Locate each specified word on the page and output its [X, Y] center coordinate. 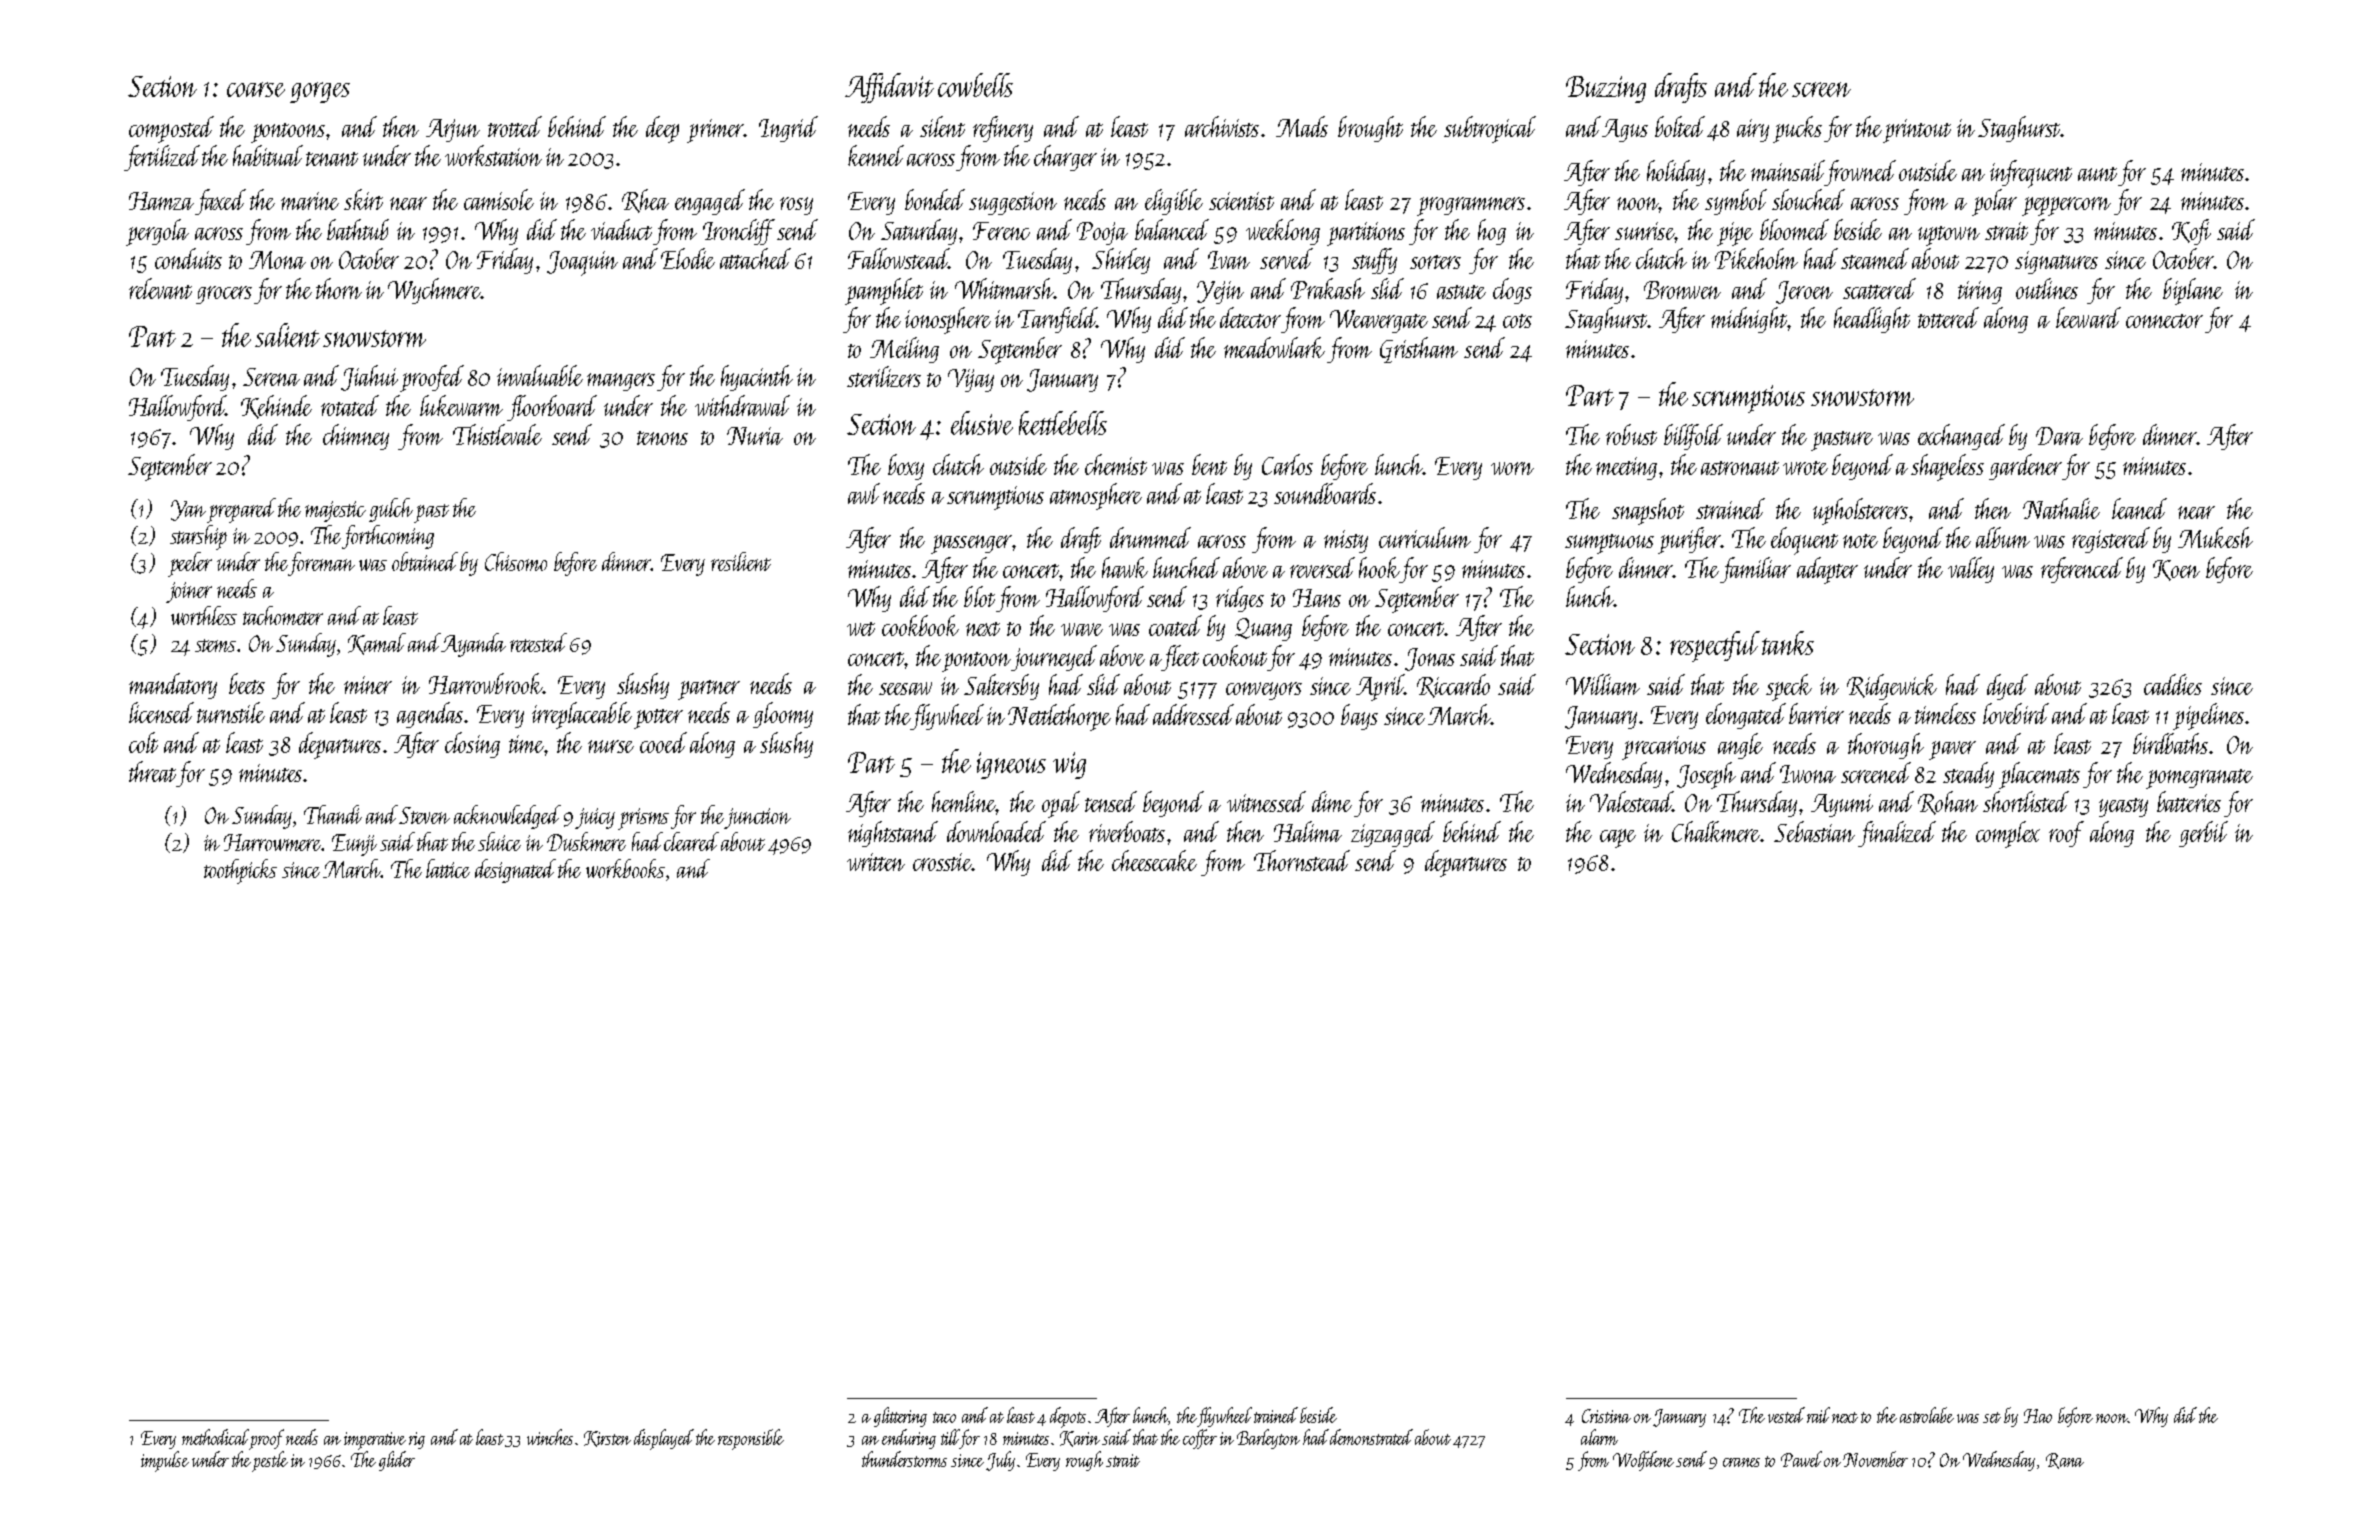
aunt [2097, 174]
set [1992, 1417]
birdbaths [2170, 743]
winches [550, 1437]
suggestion [1013, 203]
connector [2164, 321]
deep [662, 129]
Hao [2038, 1416]
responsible [751, 1439]
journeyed [1054, 658]
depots [1068, 1417]
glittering [900, 1417]
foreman [322, 564]
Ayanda [473, 645]
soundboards [1325, 493]
